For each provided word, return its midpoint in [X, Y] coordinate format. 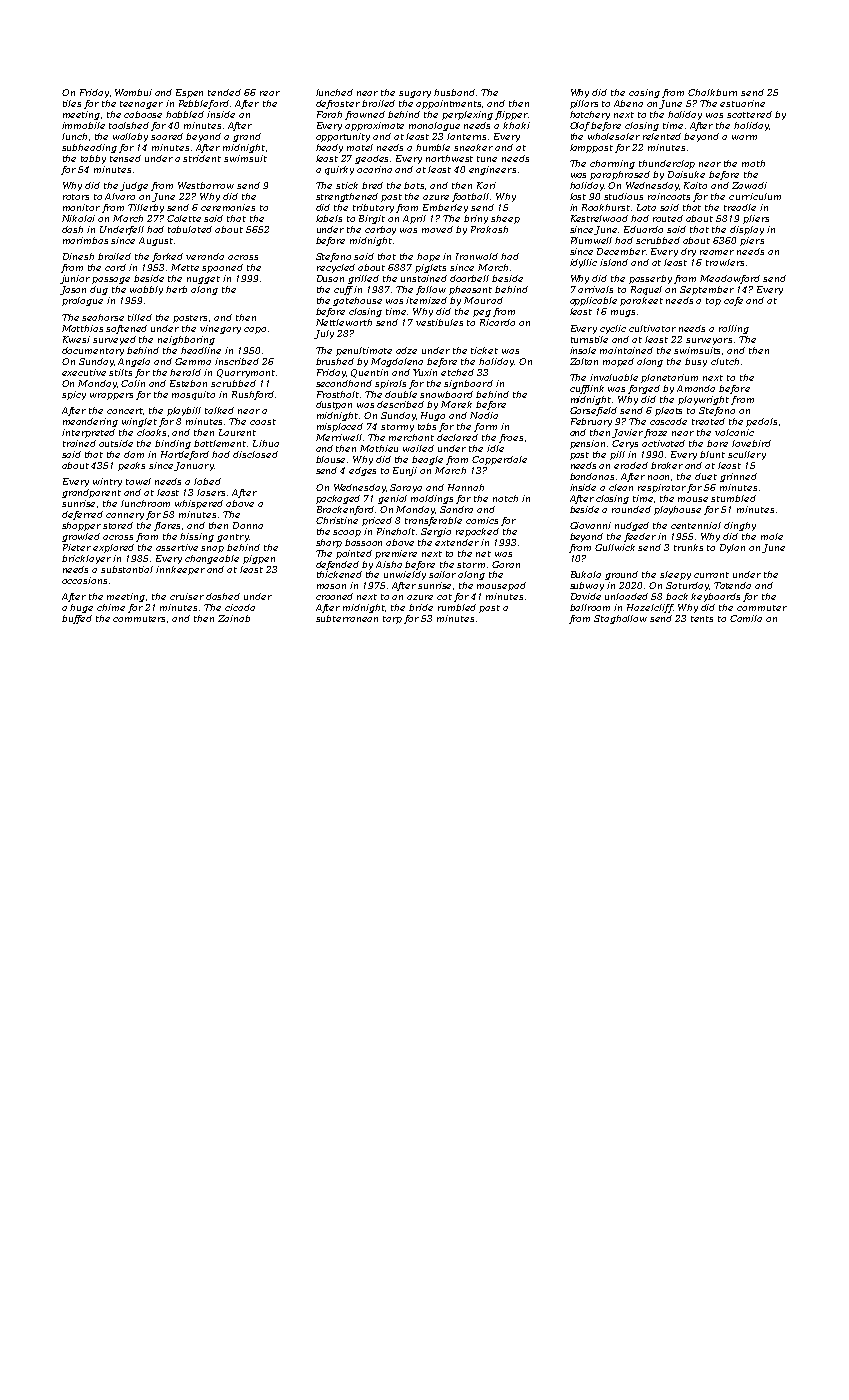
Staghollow [620, 619]
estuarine [742, 103]
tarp [392, 620]
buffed [77, 619]
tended [224, 92]
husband [454, 92]
